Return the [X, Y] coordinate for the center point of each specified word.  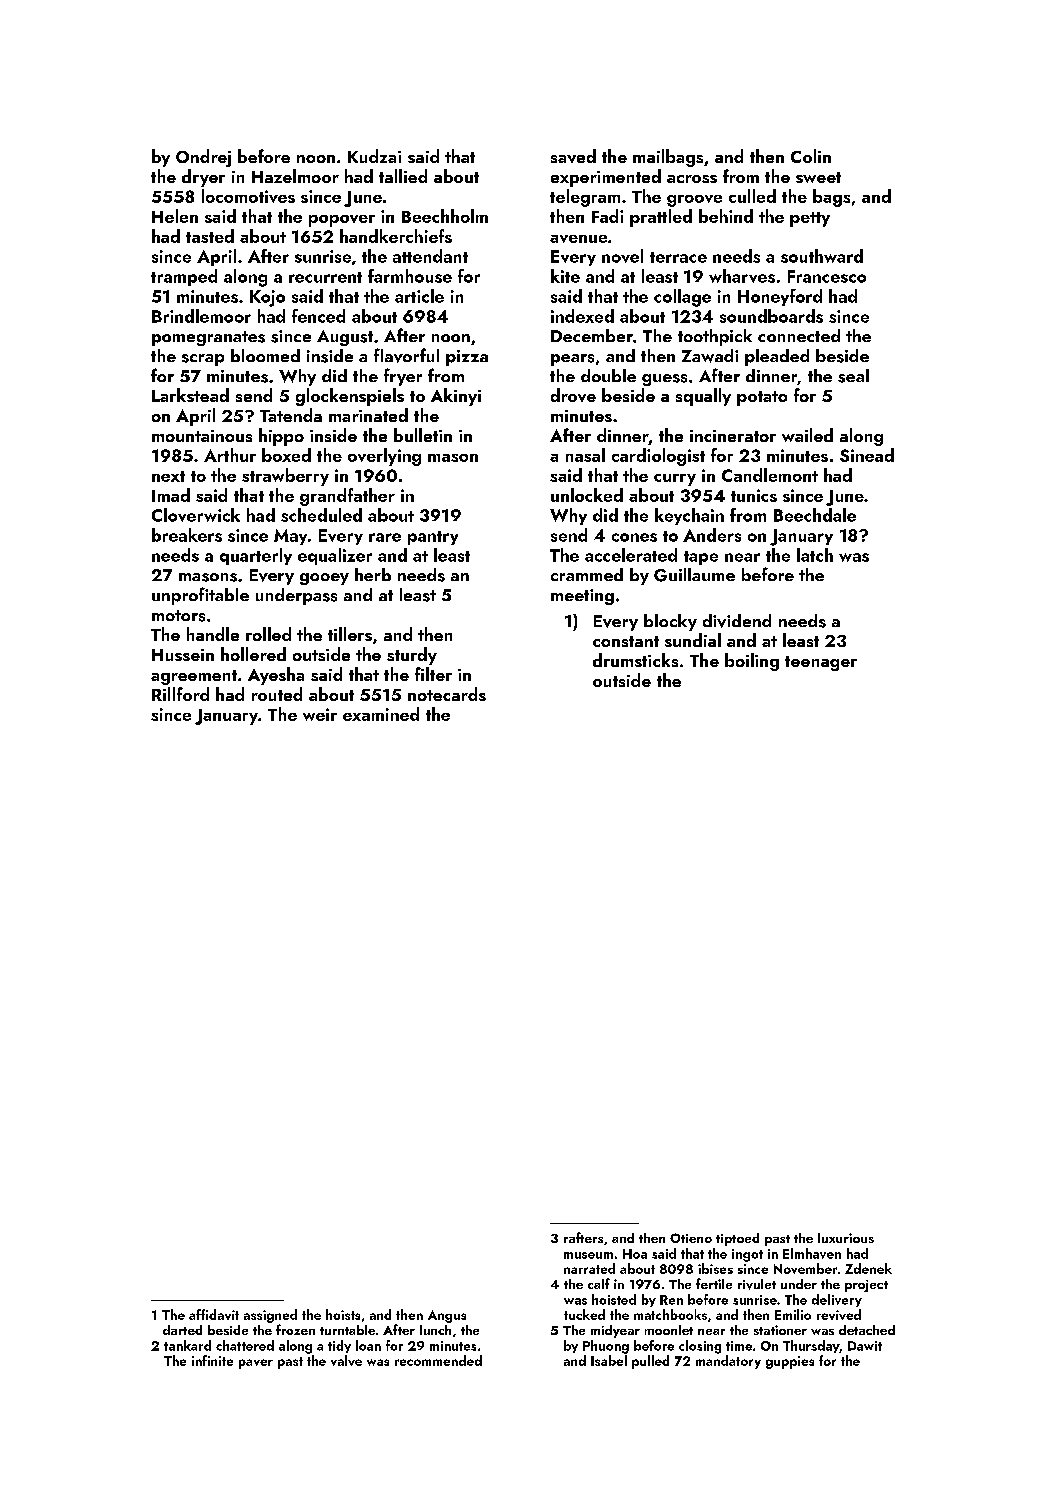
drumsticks [635, 660]
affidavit [214, 1314]
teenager [821, 663]
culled [752, 196]
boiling [752, 662]
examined [381, 714]
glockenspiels [350, 397]
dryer [203, 178]
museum [588, 1255]
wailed [807, 435]
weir [320, 714]
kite [565, 276]
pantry [433, 538]
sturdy [412, 656]
